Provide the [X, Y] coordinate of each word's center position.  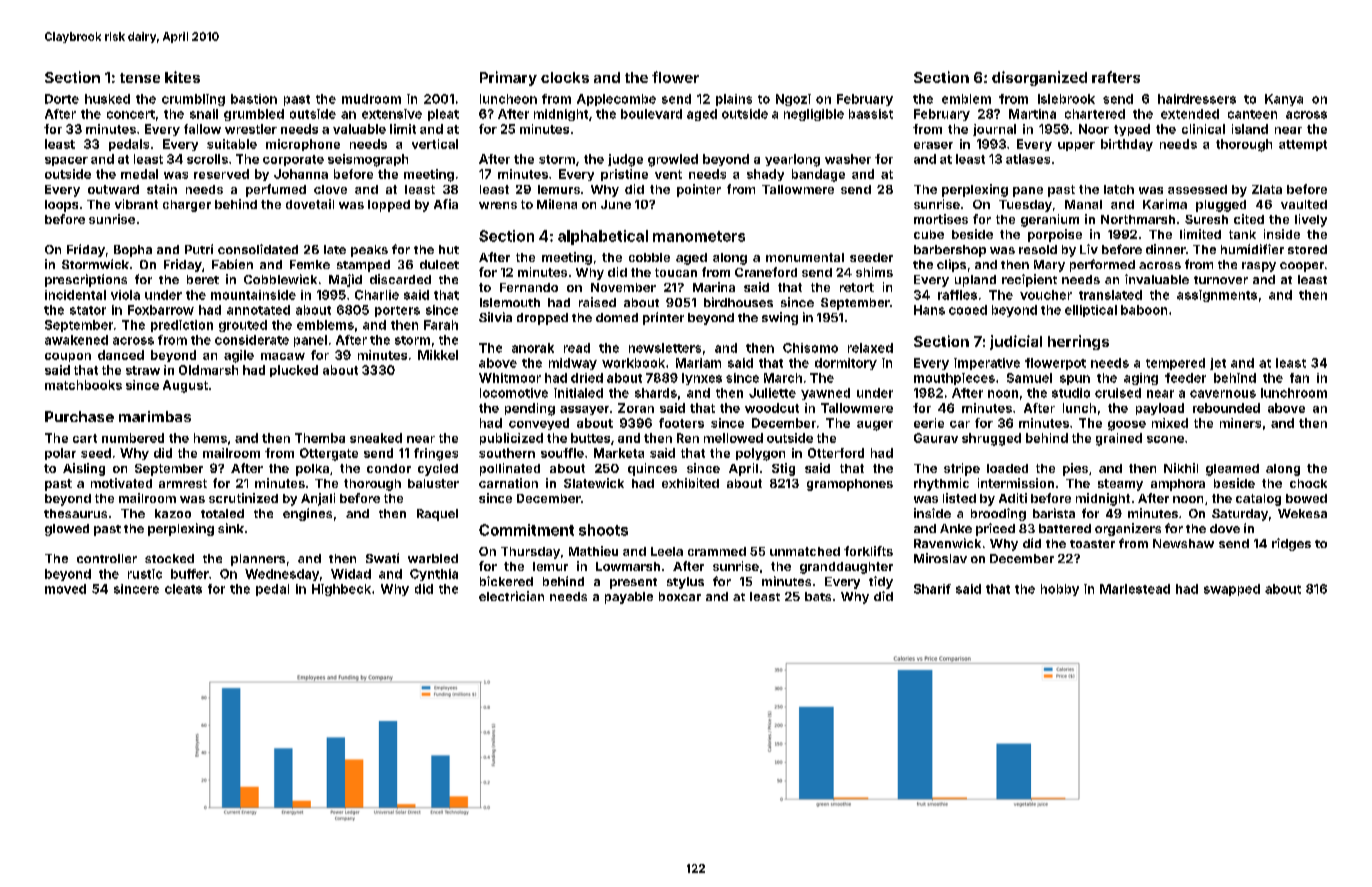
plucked [294, 371]
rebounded [1226, 408]
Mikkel [438, 355]
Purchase [79, 416]
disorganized [1039, 78]
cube [929, 234]
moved [65, 589]
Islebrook [1066, 99]
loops [61, 206]
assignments [1217, 296]
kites [182, 77]
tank [1242, 234]
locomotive [514, 393]
